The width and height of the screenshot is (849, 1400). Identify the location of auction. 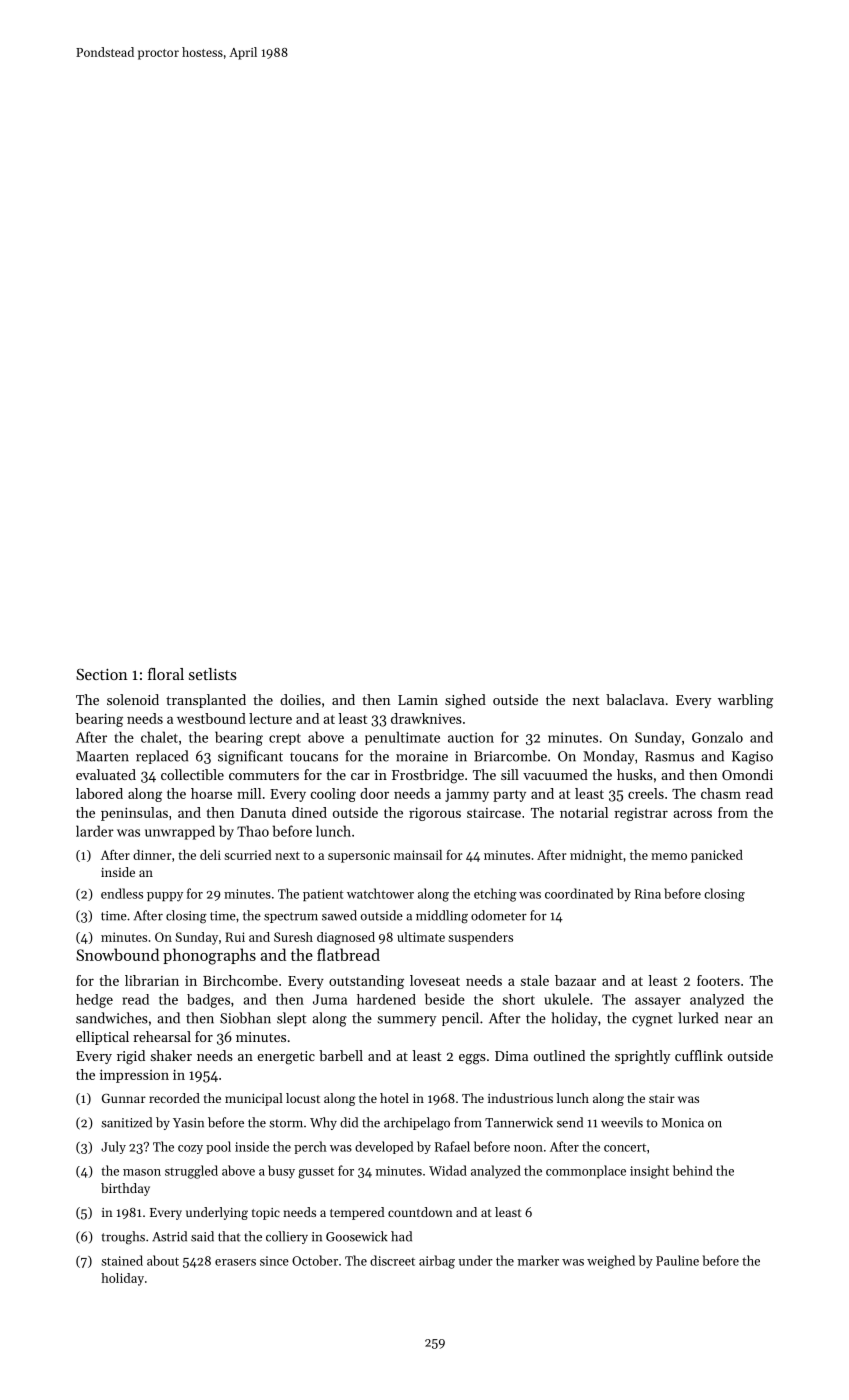
(471, 737).
